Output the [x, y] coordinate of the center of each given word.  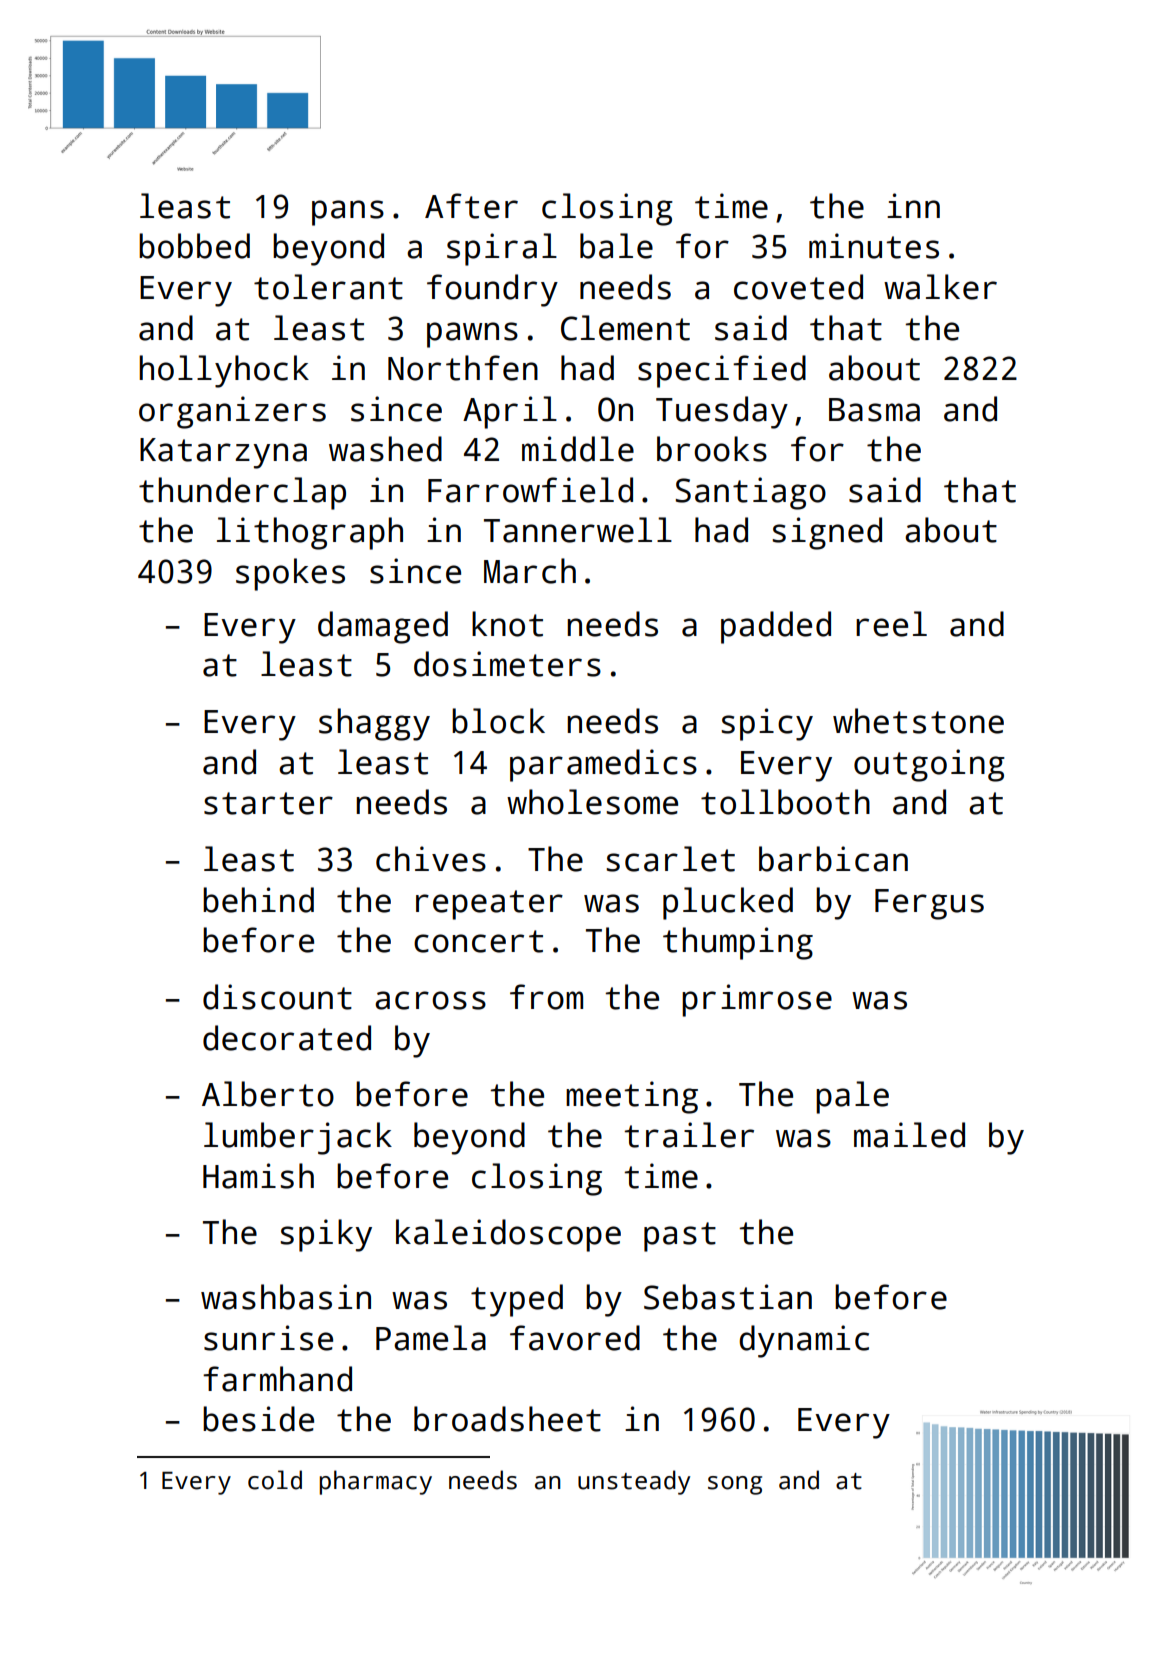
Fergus [929, 904]
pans [348, 213]
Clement [625, 328]
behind [258, 900]
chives [431, 859]
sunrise [268, 1338]
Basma [874, 410]
